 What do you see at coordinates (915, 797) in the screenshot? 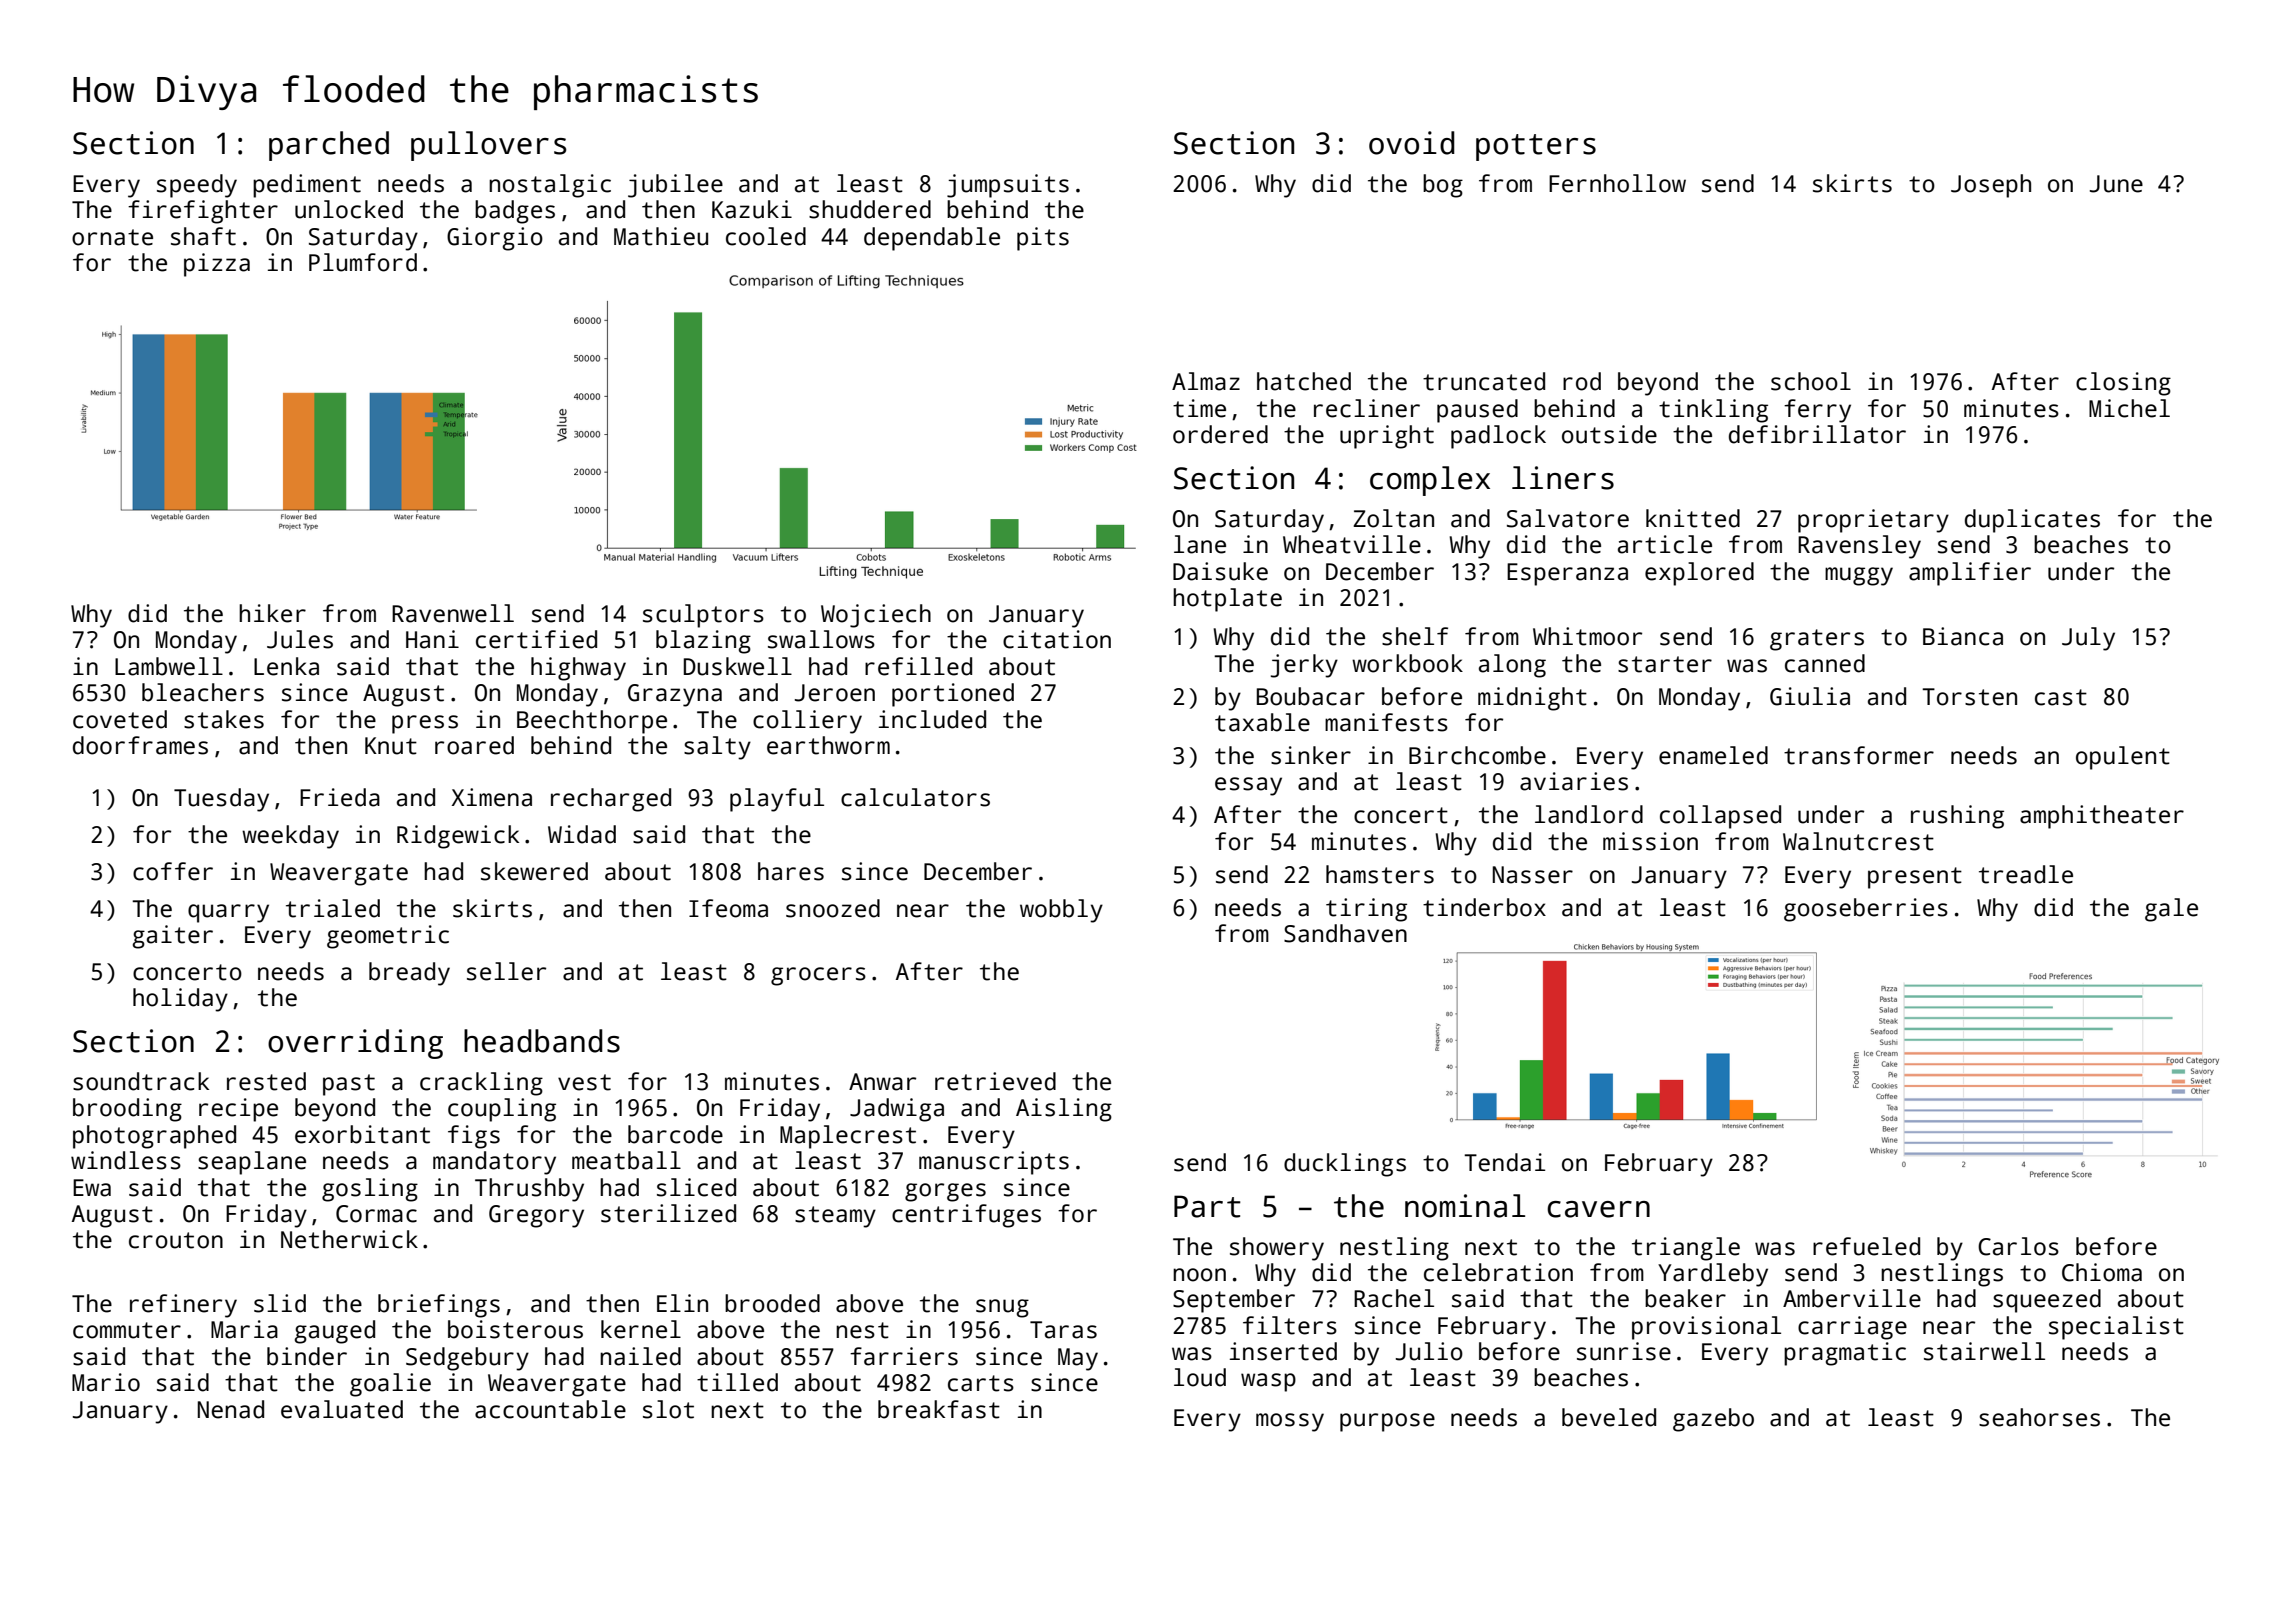
I see `calculators` at bounding box center [915, 797].
